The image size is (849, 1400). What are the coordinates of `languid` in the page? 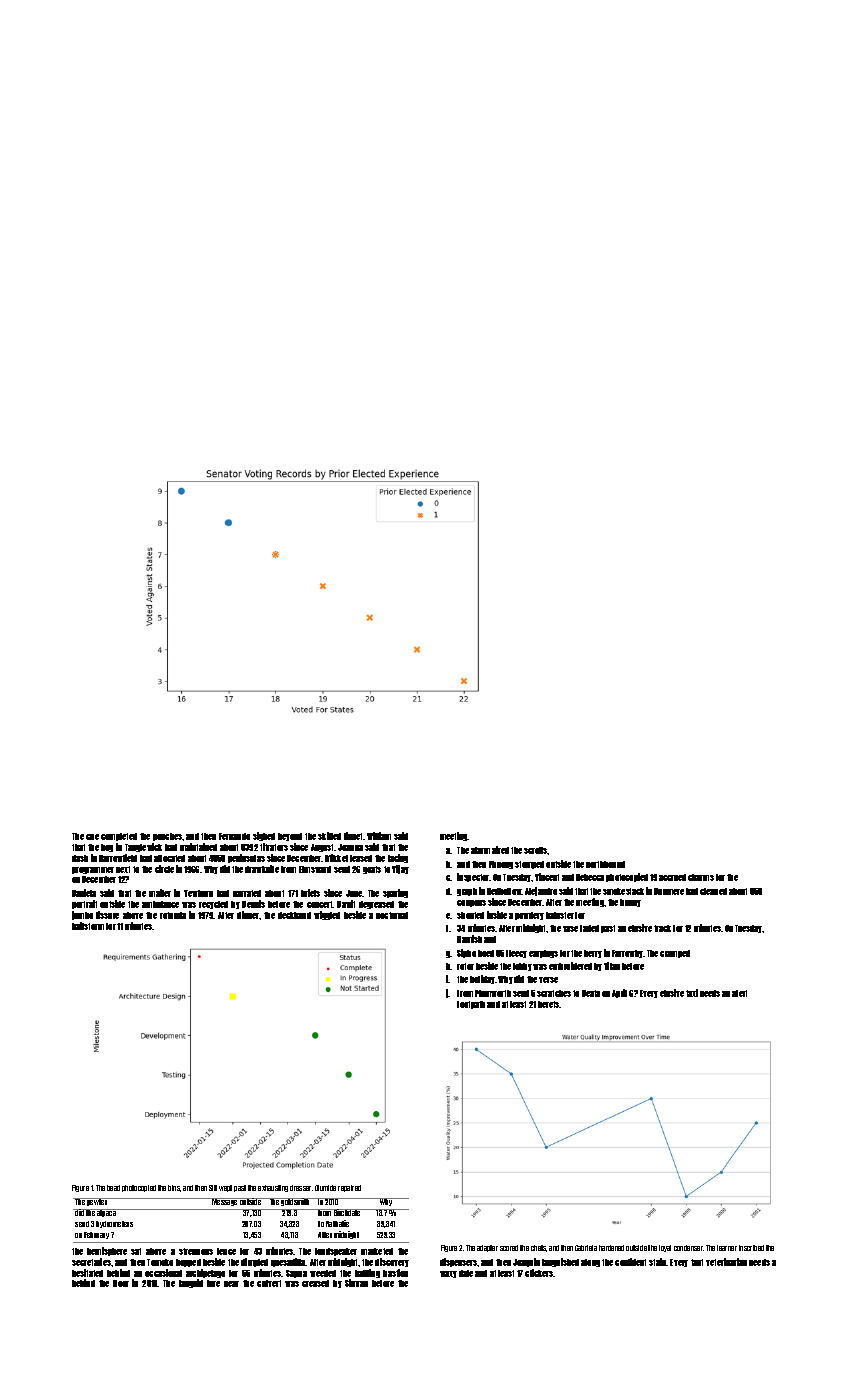 It's located at (191, 1283).
